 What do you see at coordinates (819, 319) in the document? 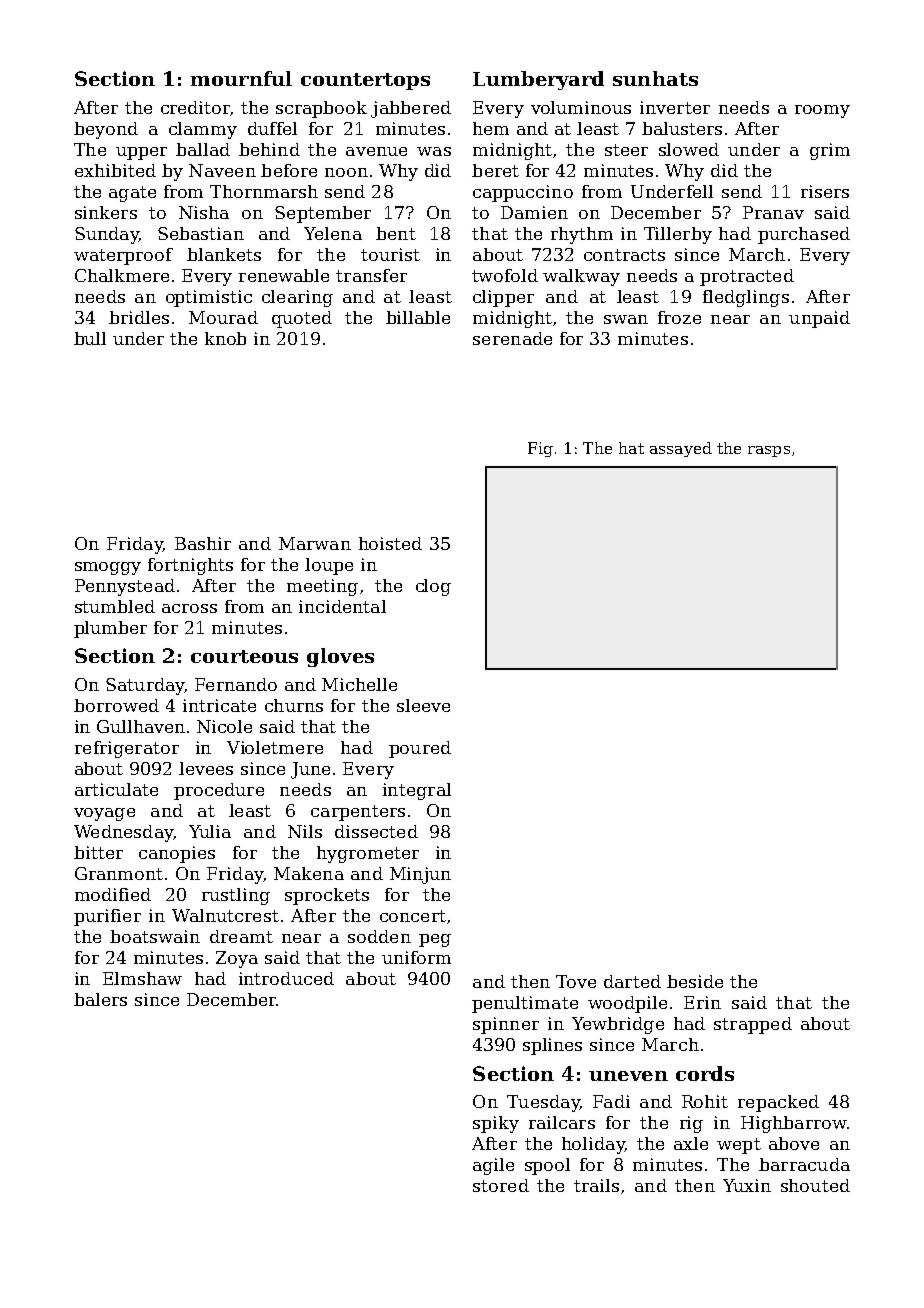
I see `unpaid` at bounding box center [819, 319].
